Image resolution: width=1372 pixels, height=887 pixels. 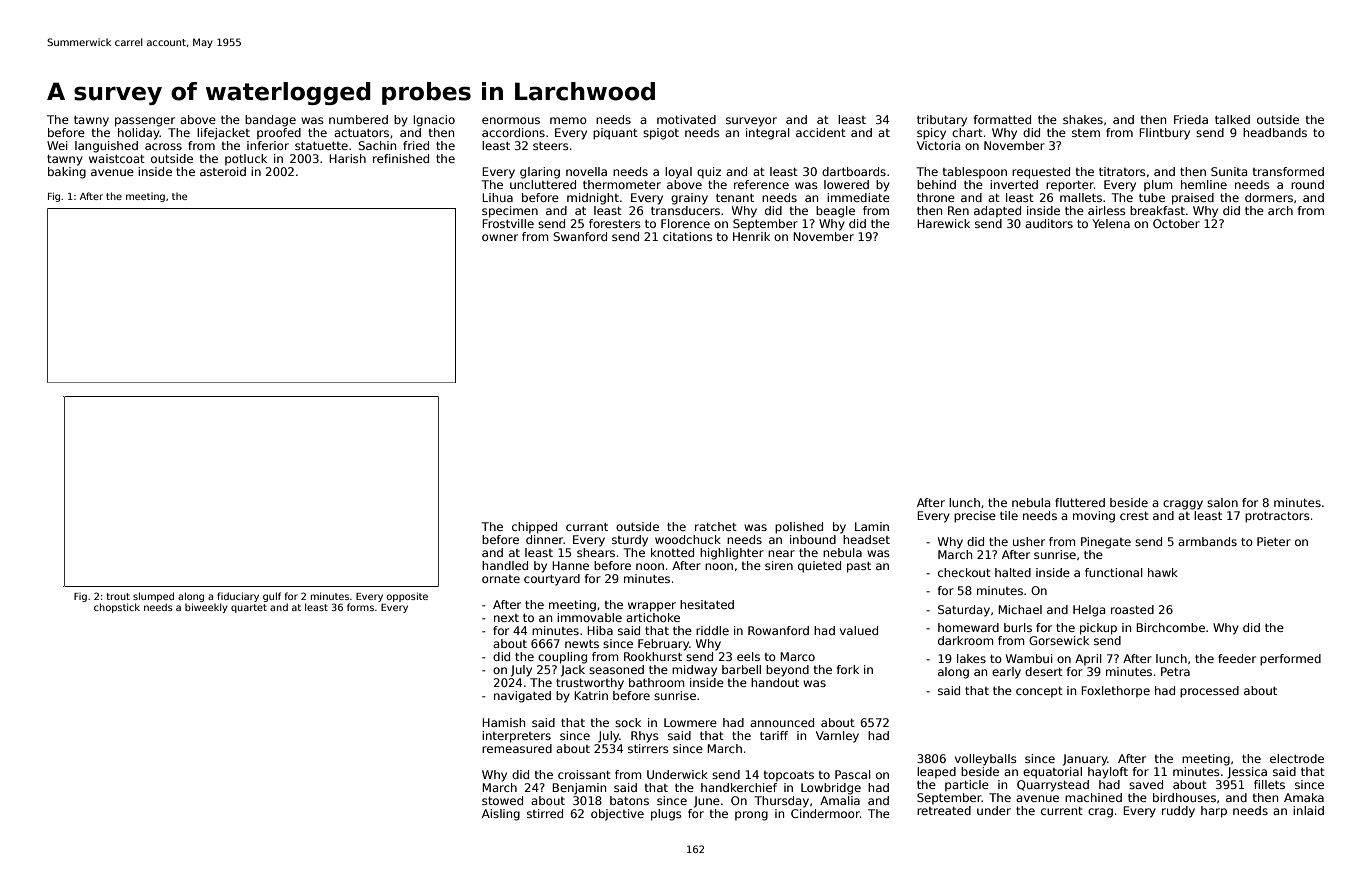 I want to click on potluck, so click(x=246, y=160).
